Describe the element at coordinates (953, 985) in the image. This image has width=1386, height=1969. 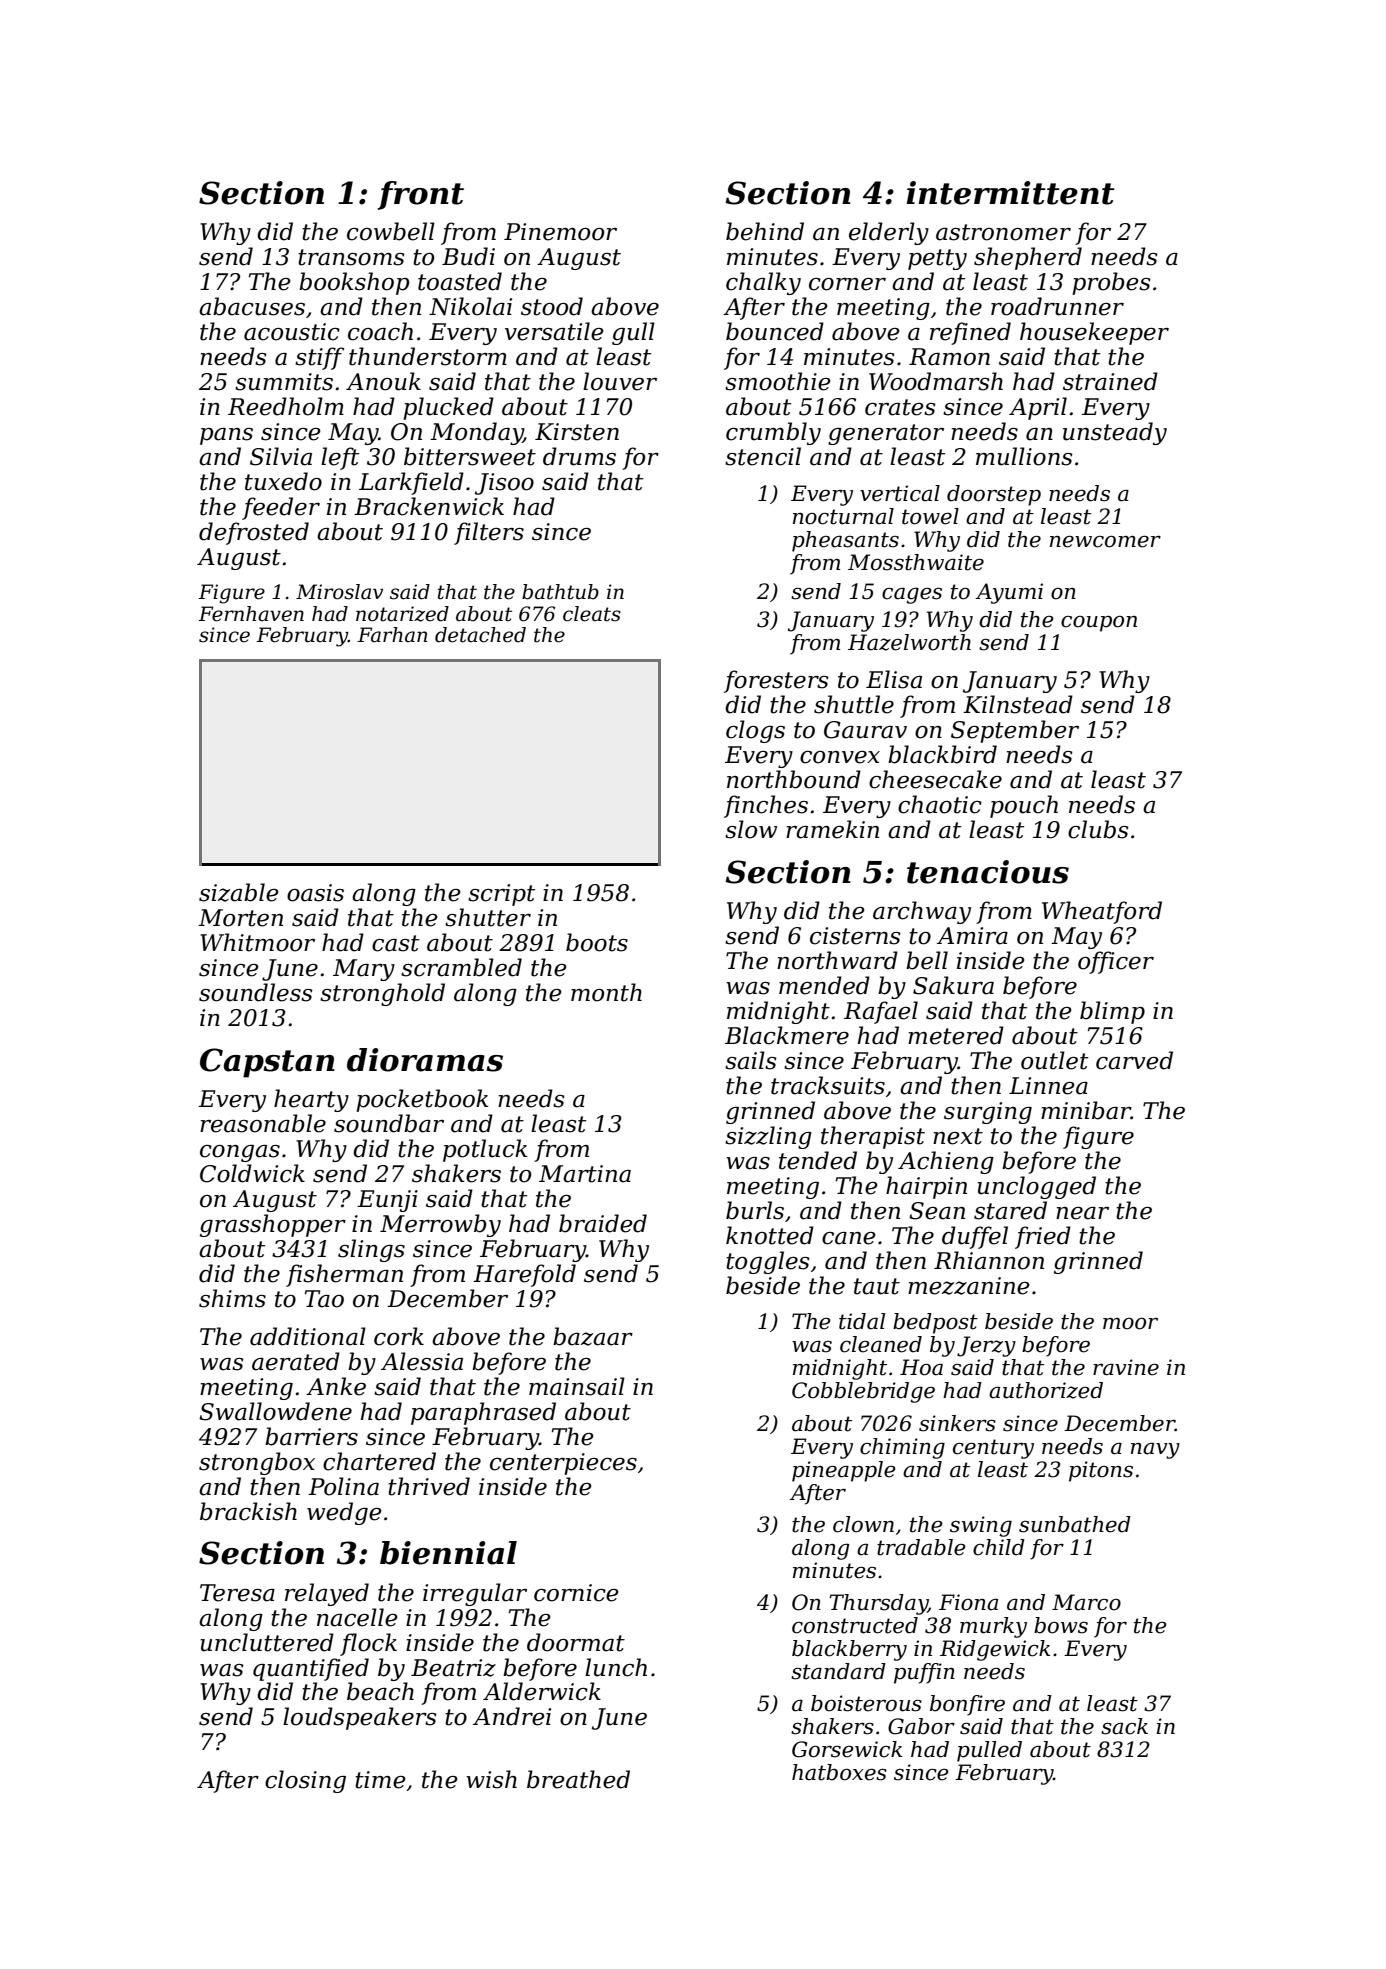
I see `Sakura` at that location.
